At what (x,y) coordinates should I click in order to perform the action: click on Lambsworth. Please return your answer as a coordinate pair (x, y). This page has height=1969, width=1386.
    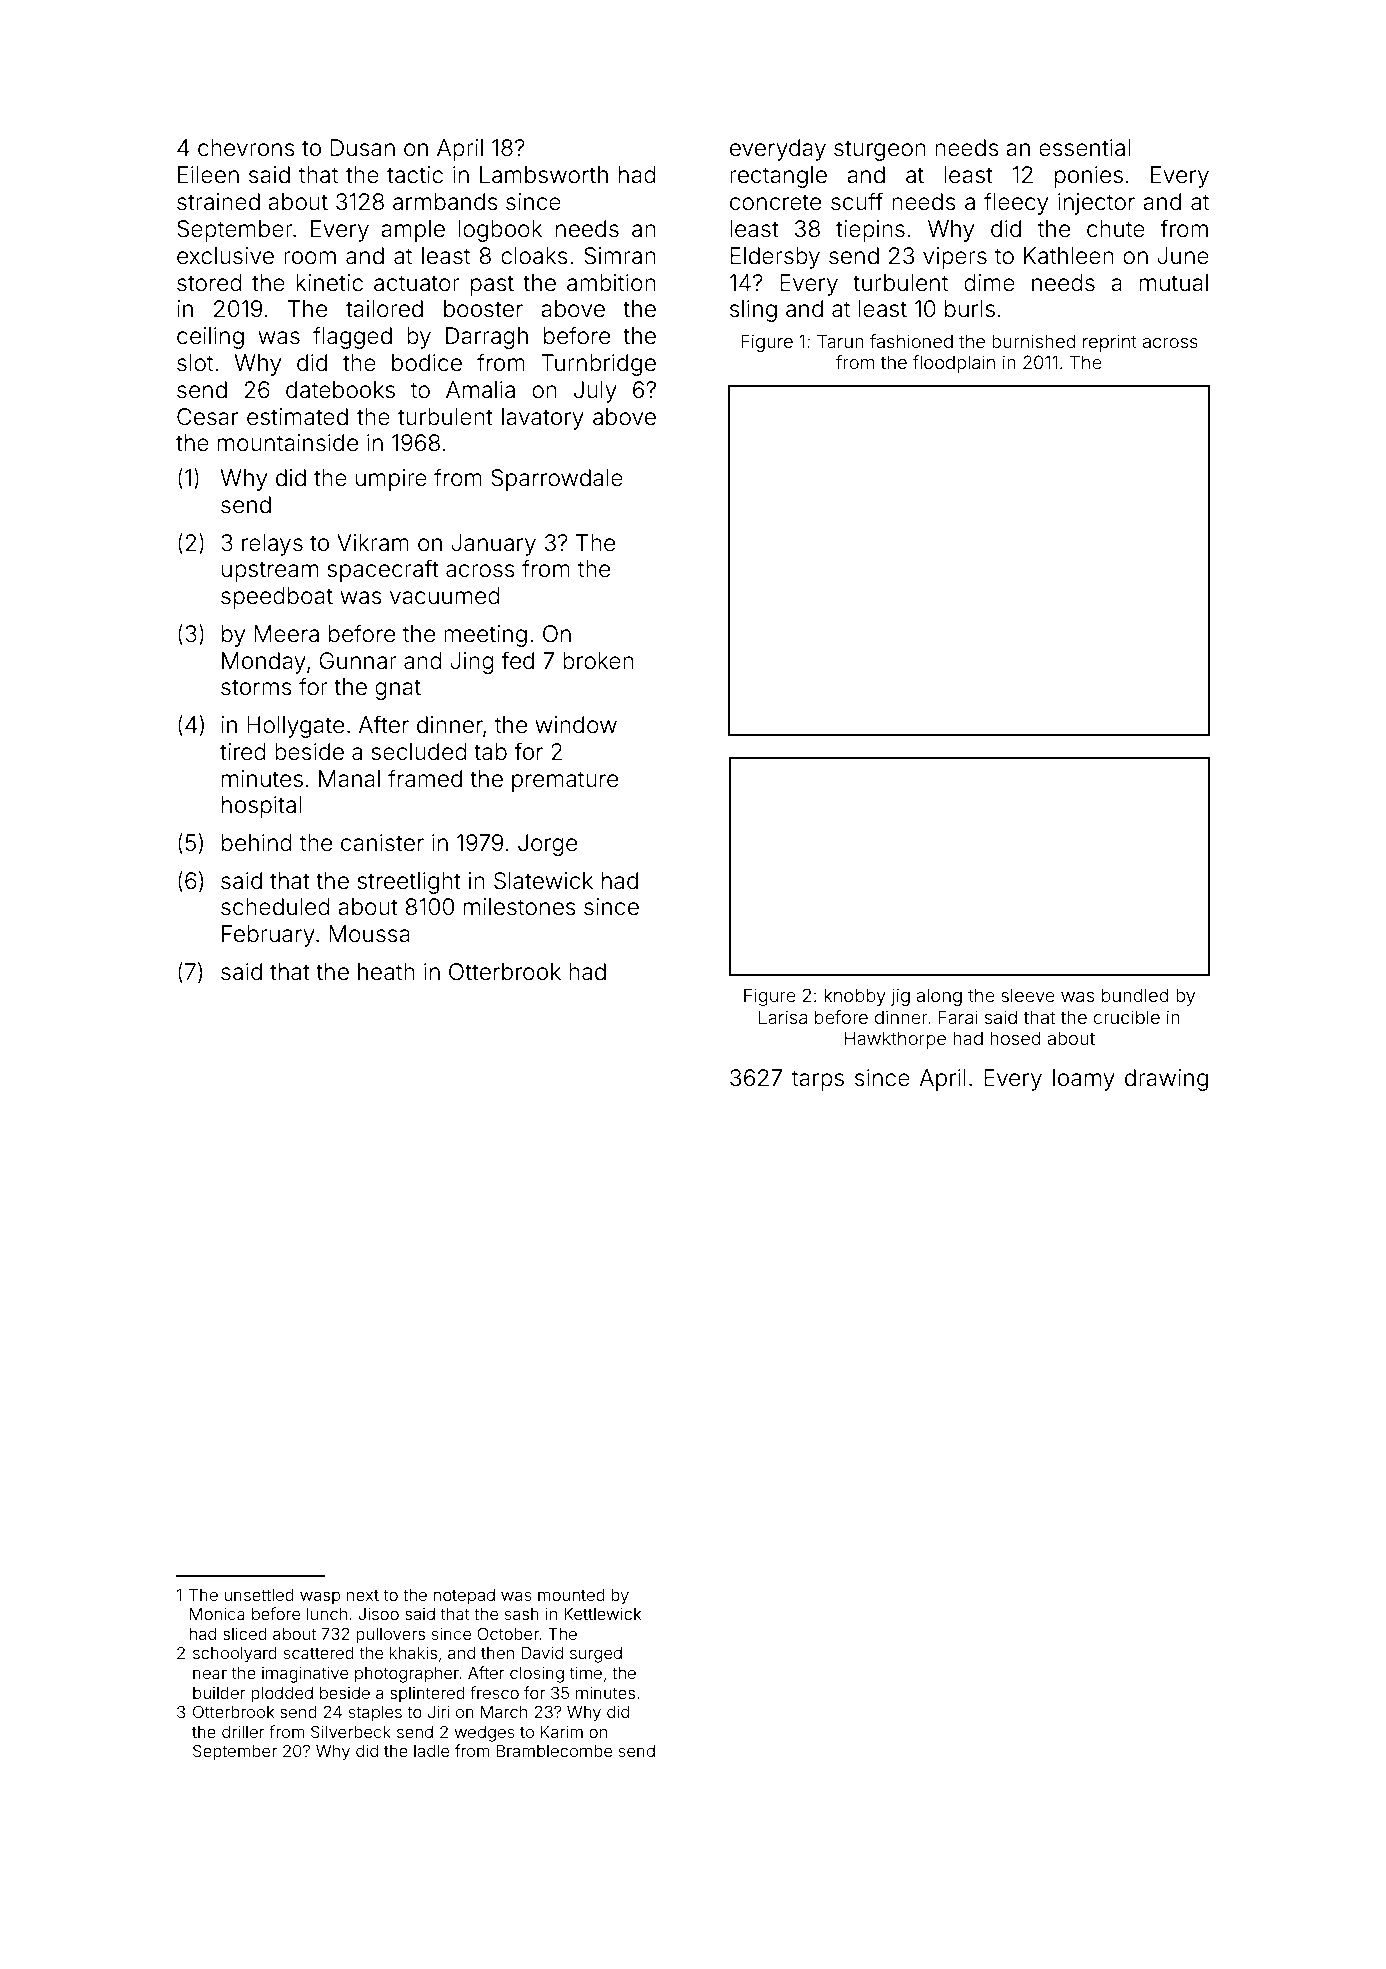
    Looking at the image, I should click on (544, 175).
